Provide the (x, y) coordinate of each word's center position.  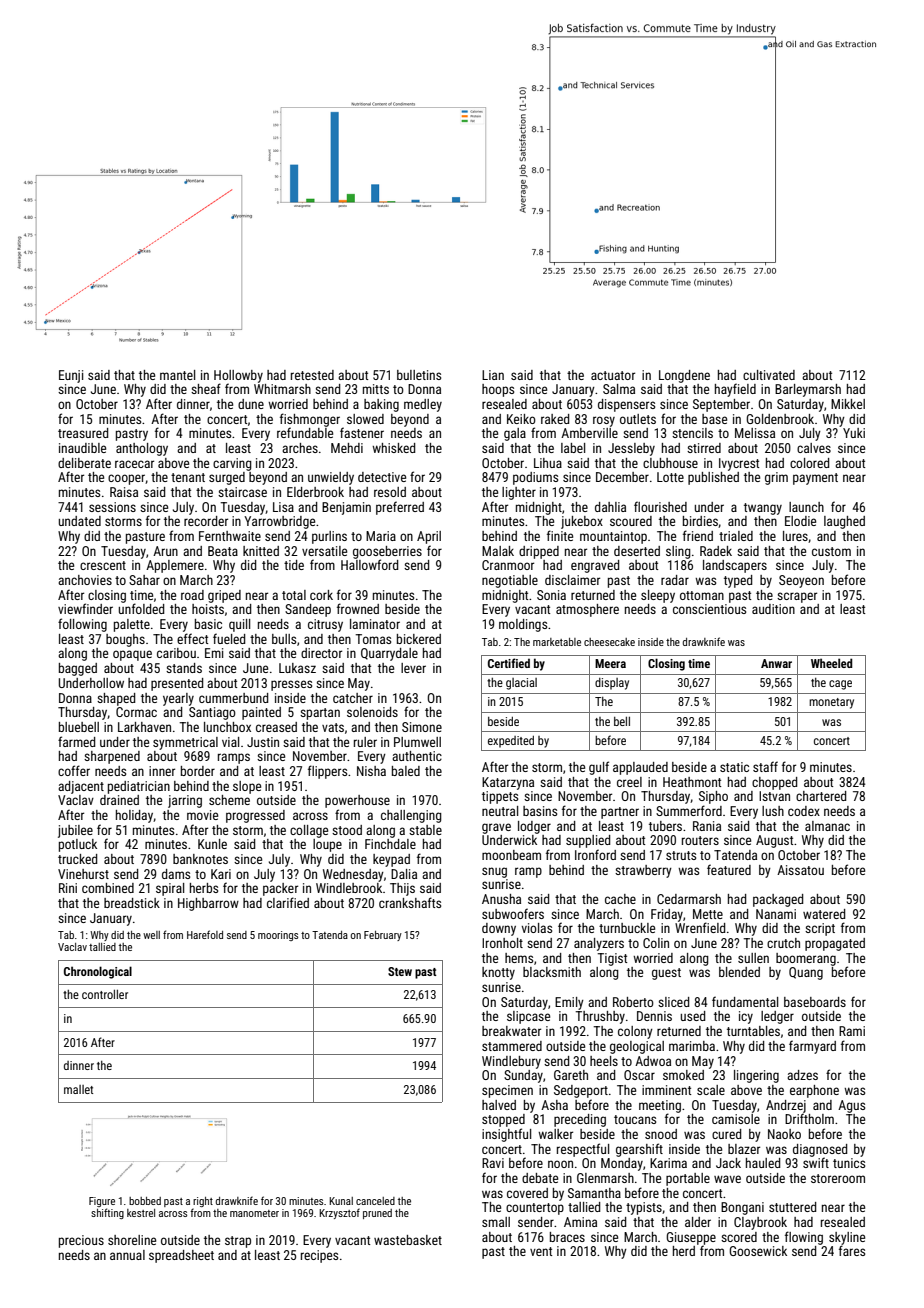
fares (852, 1250)
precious (81, 1241)
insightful (506, 1135)
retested (312, 375)
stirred (704, 448)
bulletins (419, 375)
